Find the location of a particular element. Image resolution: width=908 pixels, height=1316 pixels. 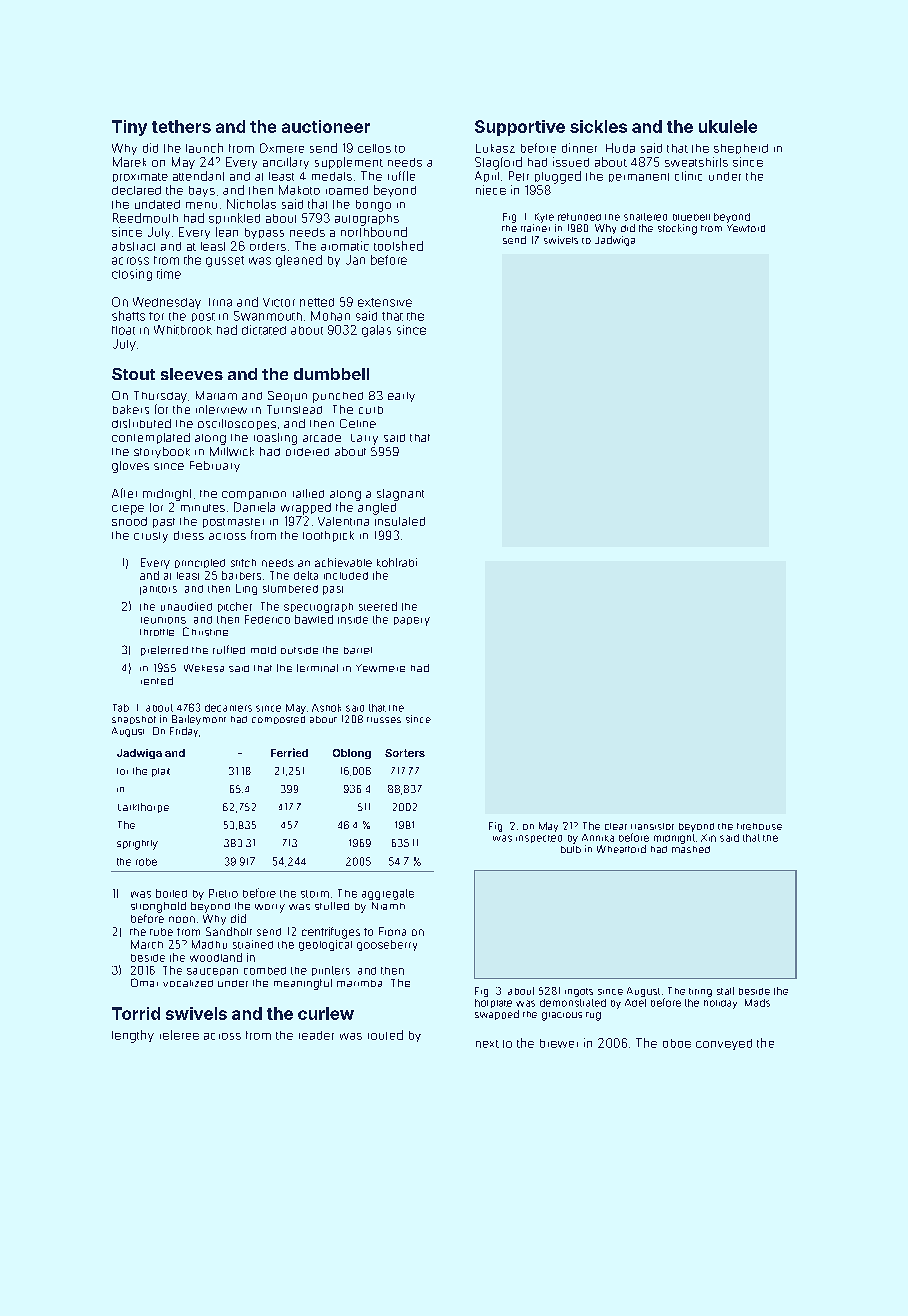

noon is located at coordinates (182, 919).
